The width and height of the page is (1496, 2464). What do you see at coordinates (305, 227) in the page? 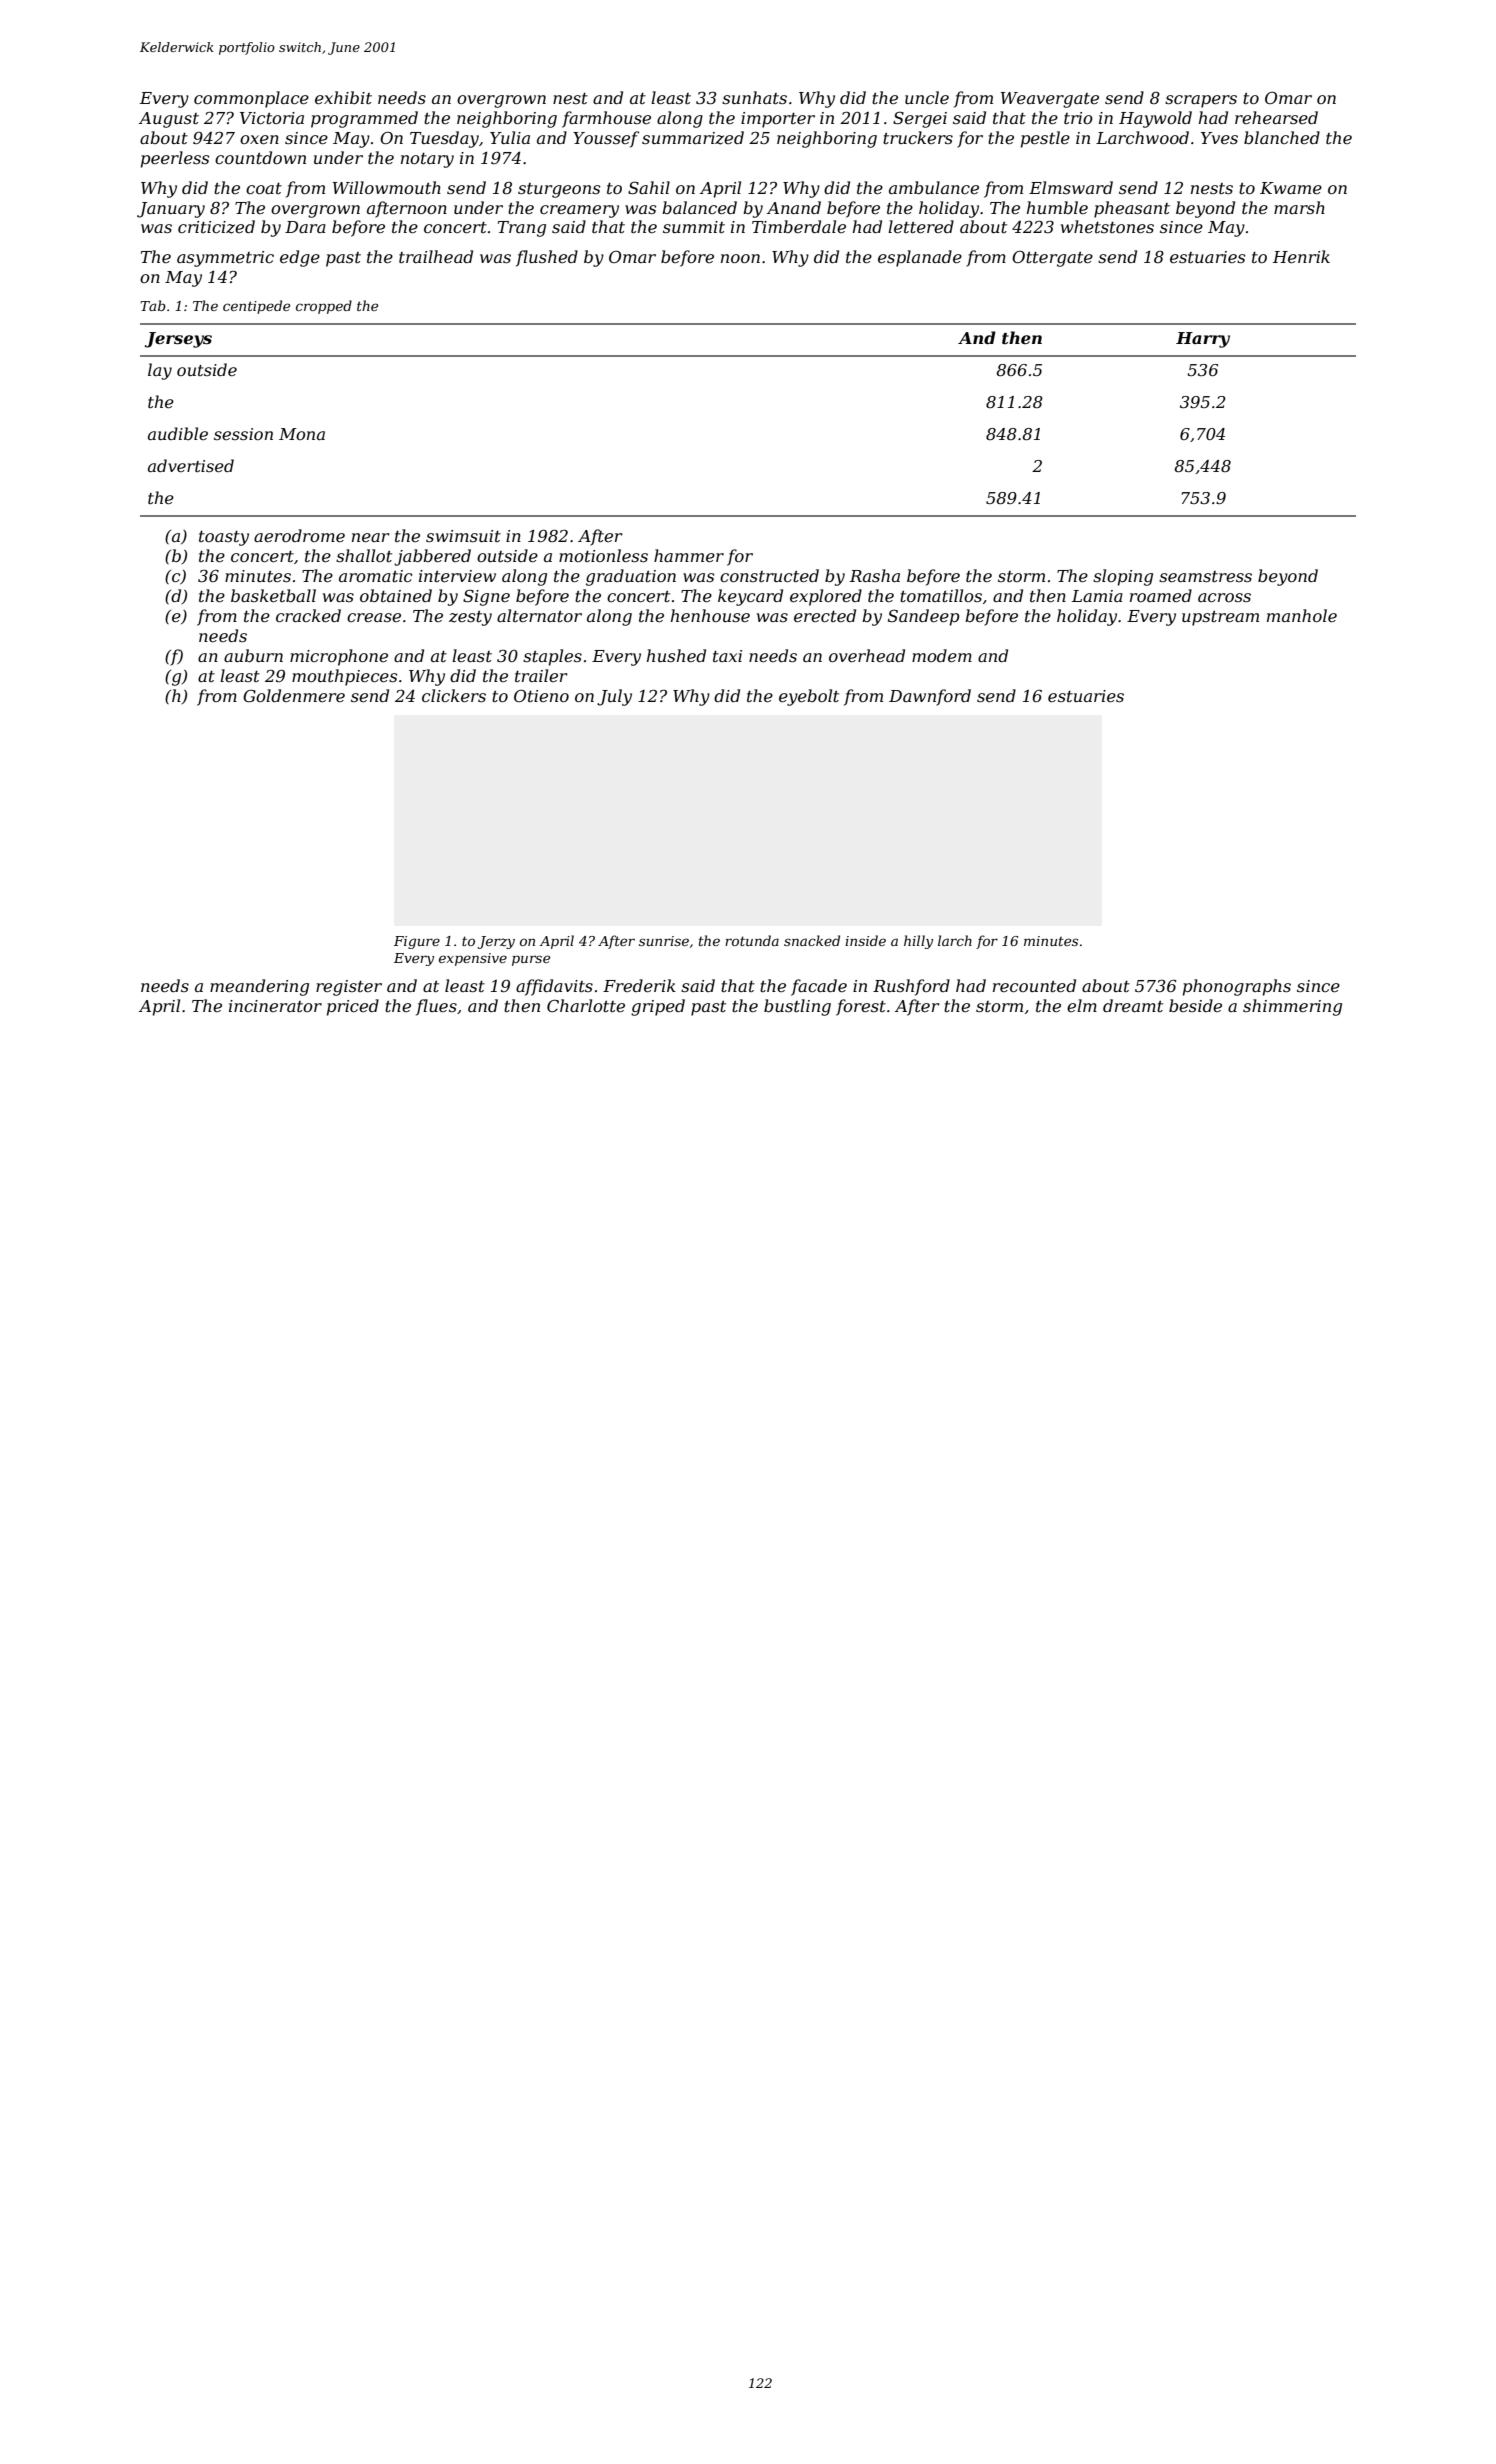
I see `Dara` at bounding box center [305, 227].
